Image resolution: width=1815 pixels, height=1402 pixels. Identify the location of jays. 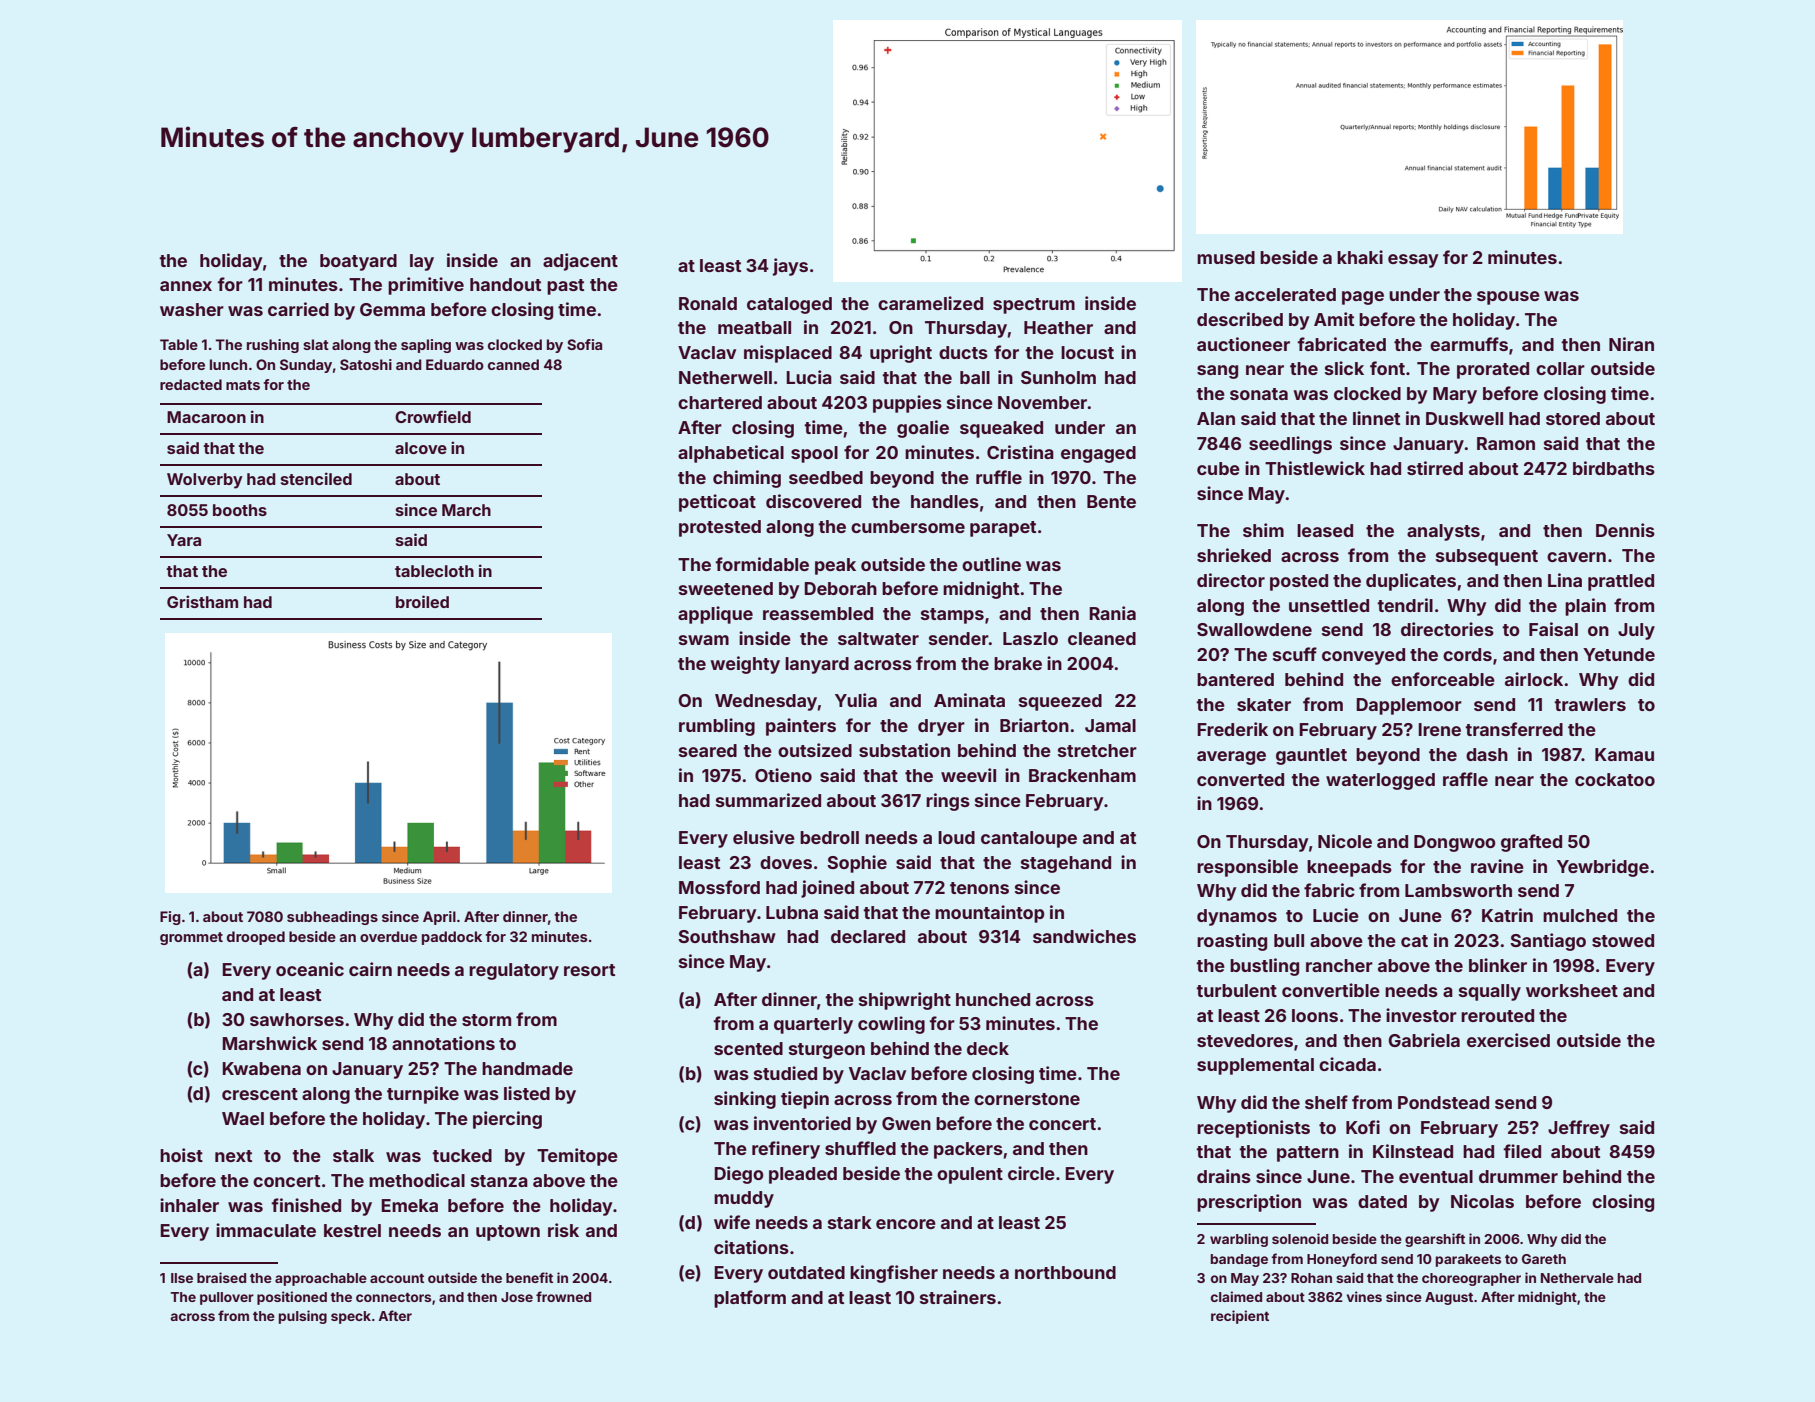
(790, 267).
